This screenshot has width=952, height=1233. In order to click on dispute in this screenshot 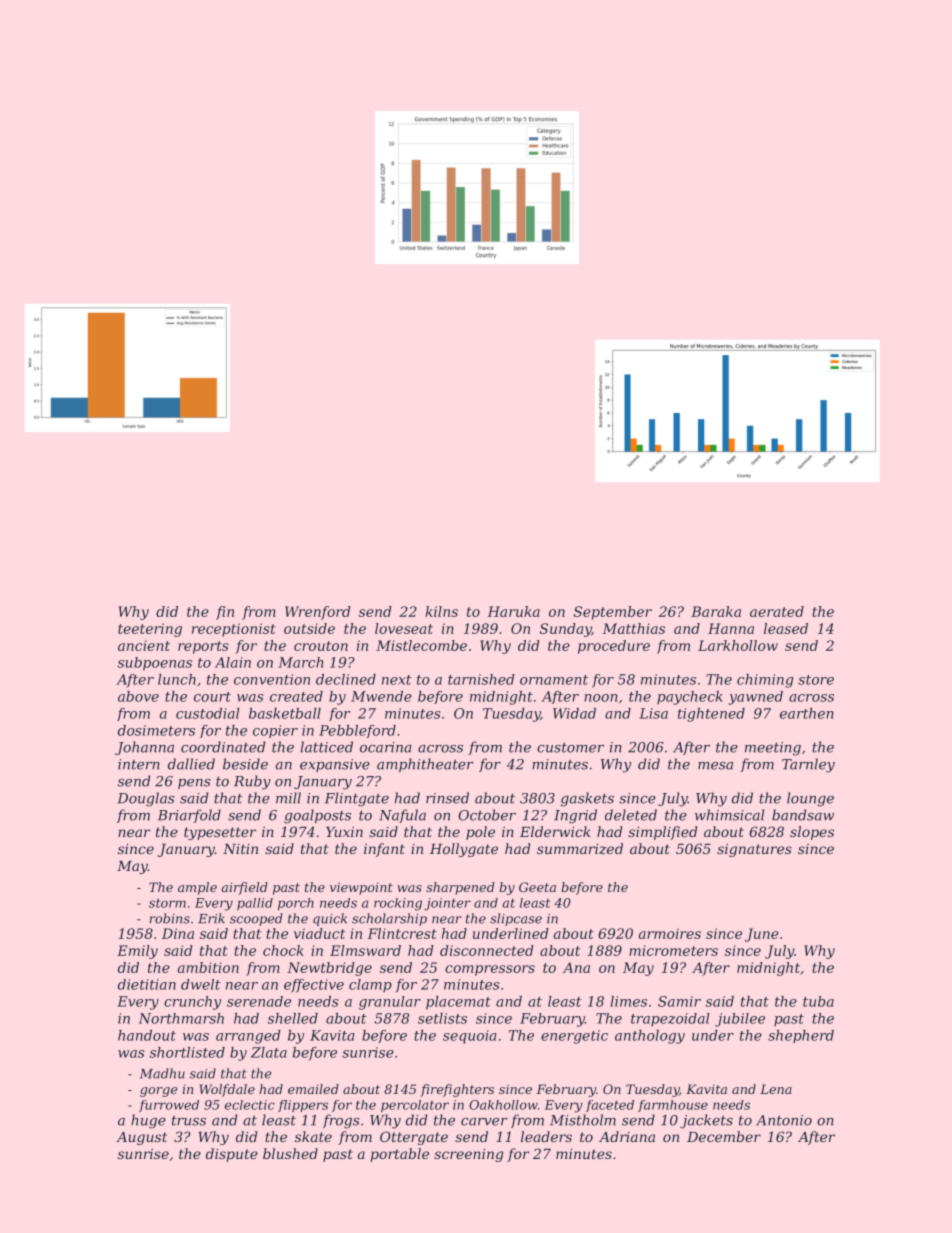, I will do `click(232, 1155)`.
